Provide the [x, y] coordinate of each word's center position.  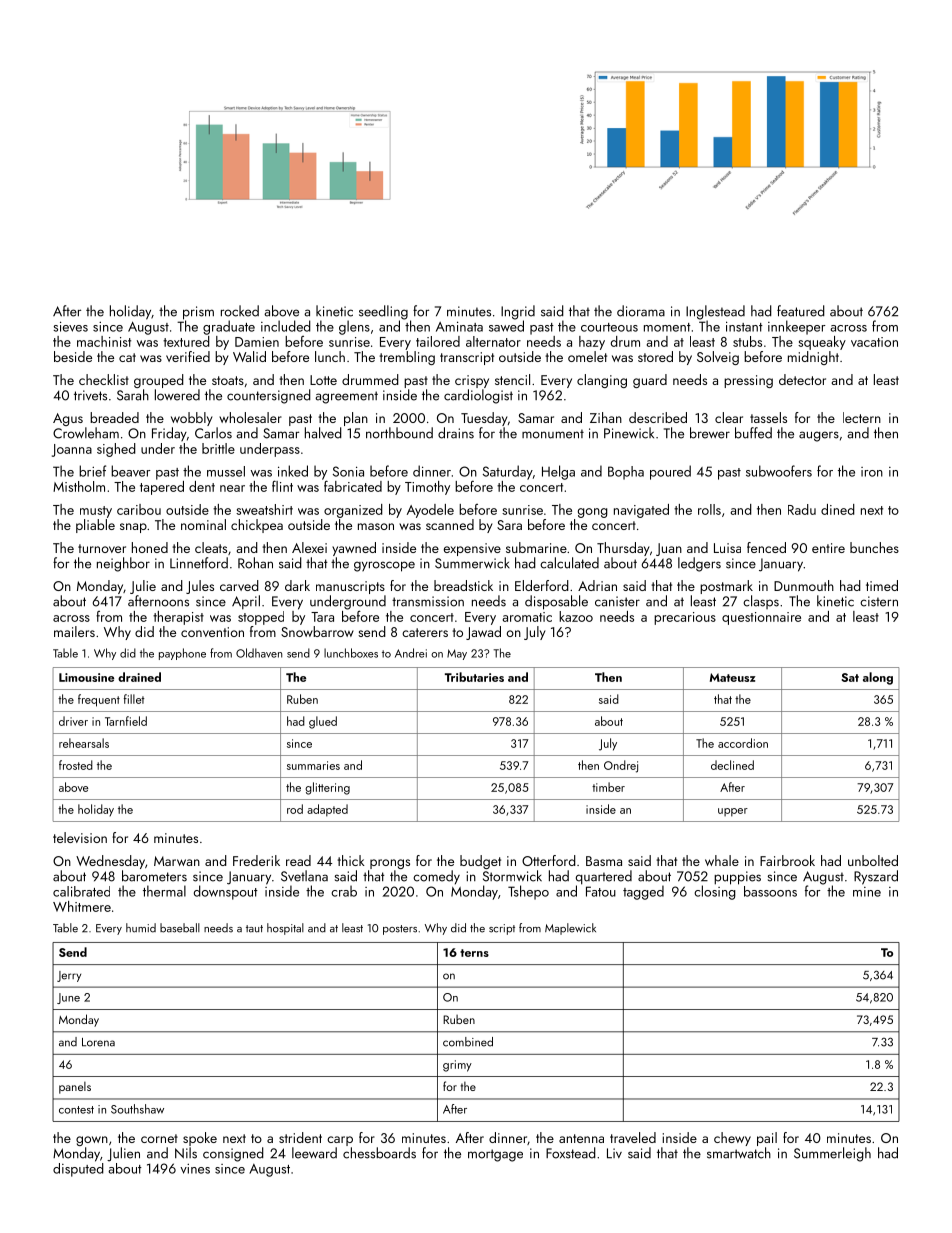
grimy [457, 1066]
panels [75, 1088]
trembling [407, 358]
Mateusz [733, 677]
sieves [70, 326]
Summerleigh [832, 1154]
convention [212, 632]
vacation [874, 342]
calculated [569, 563]
